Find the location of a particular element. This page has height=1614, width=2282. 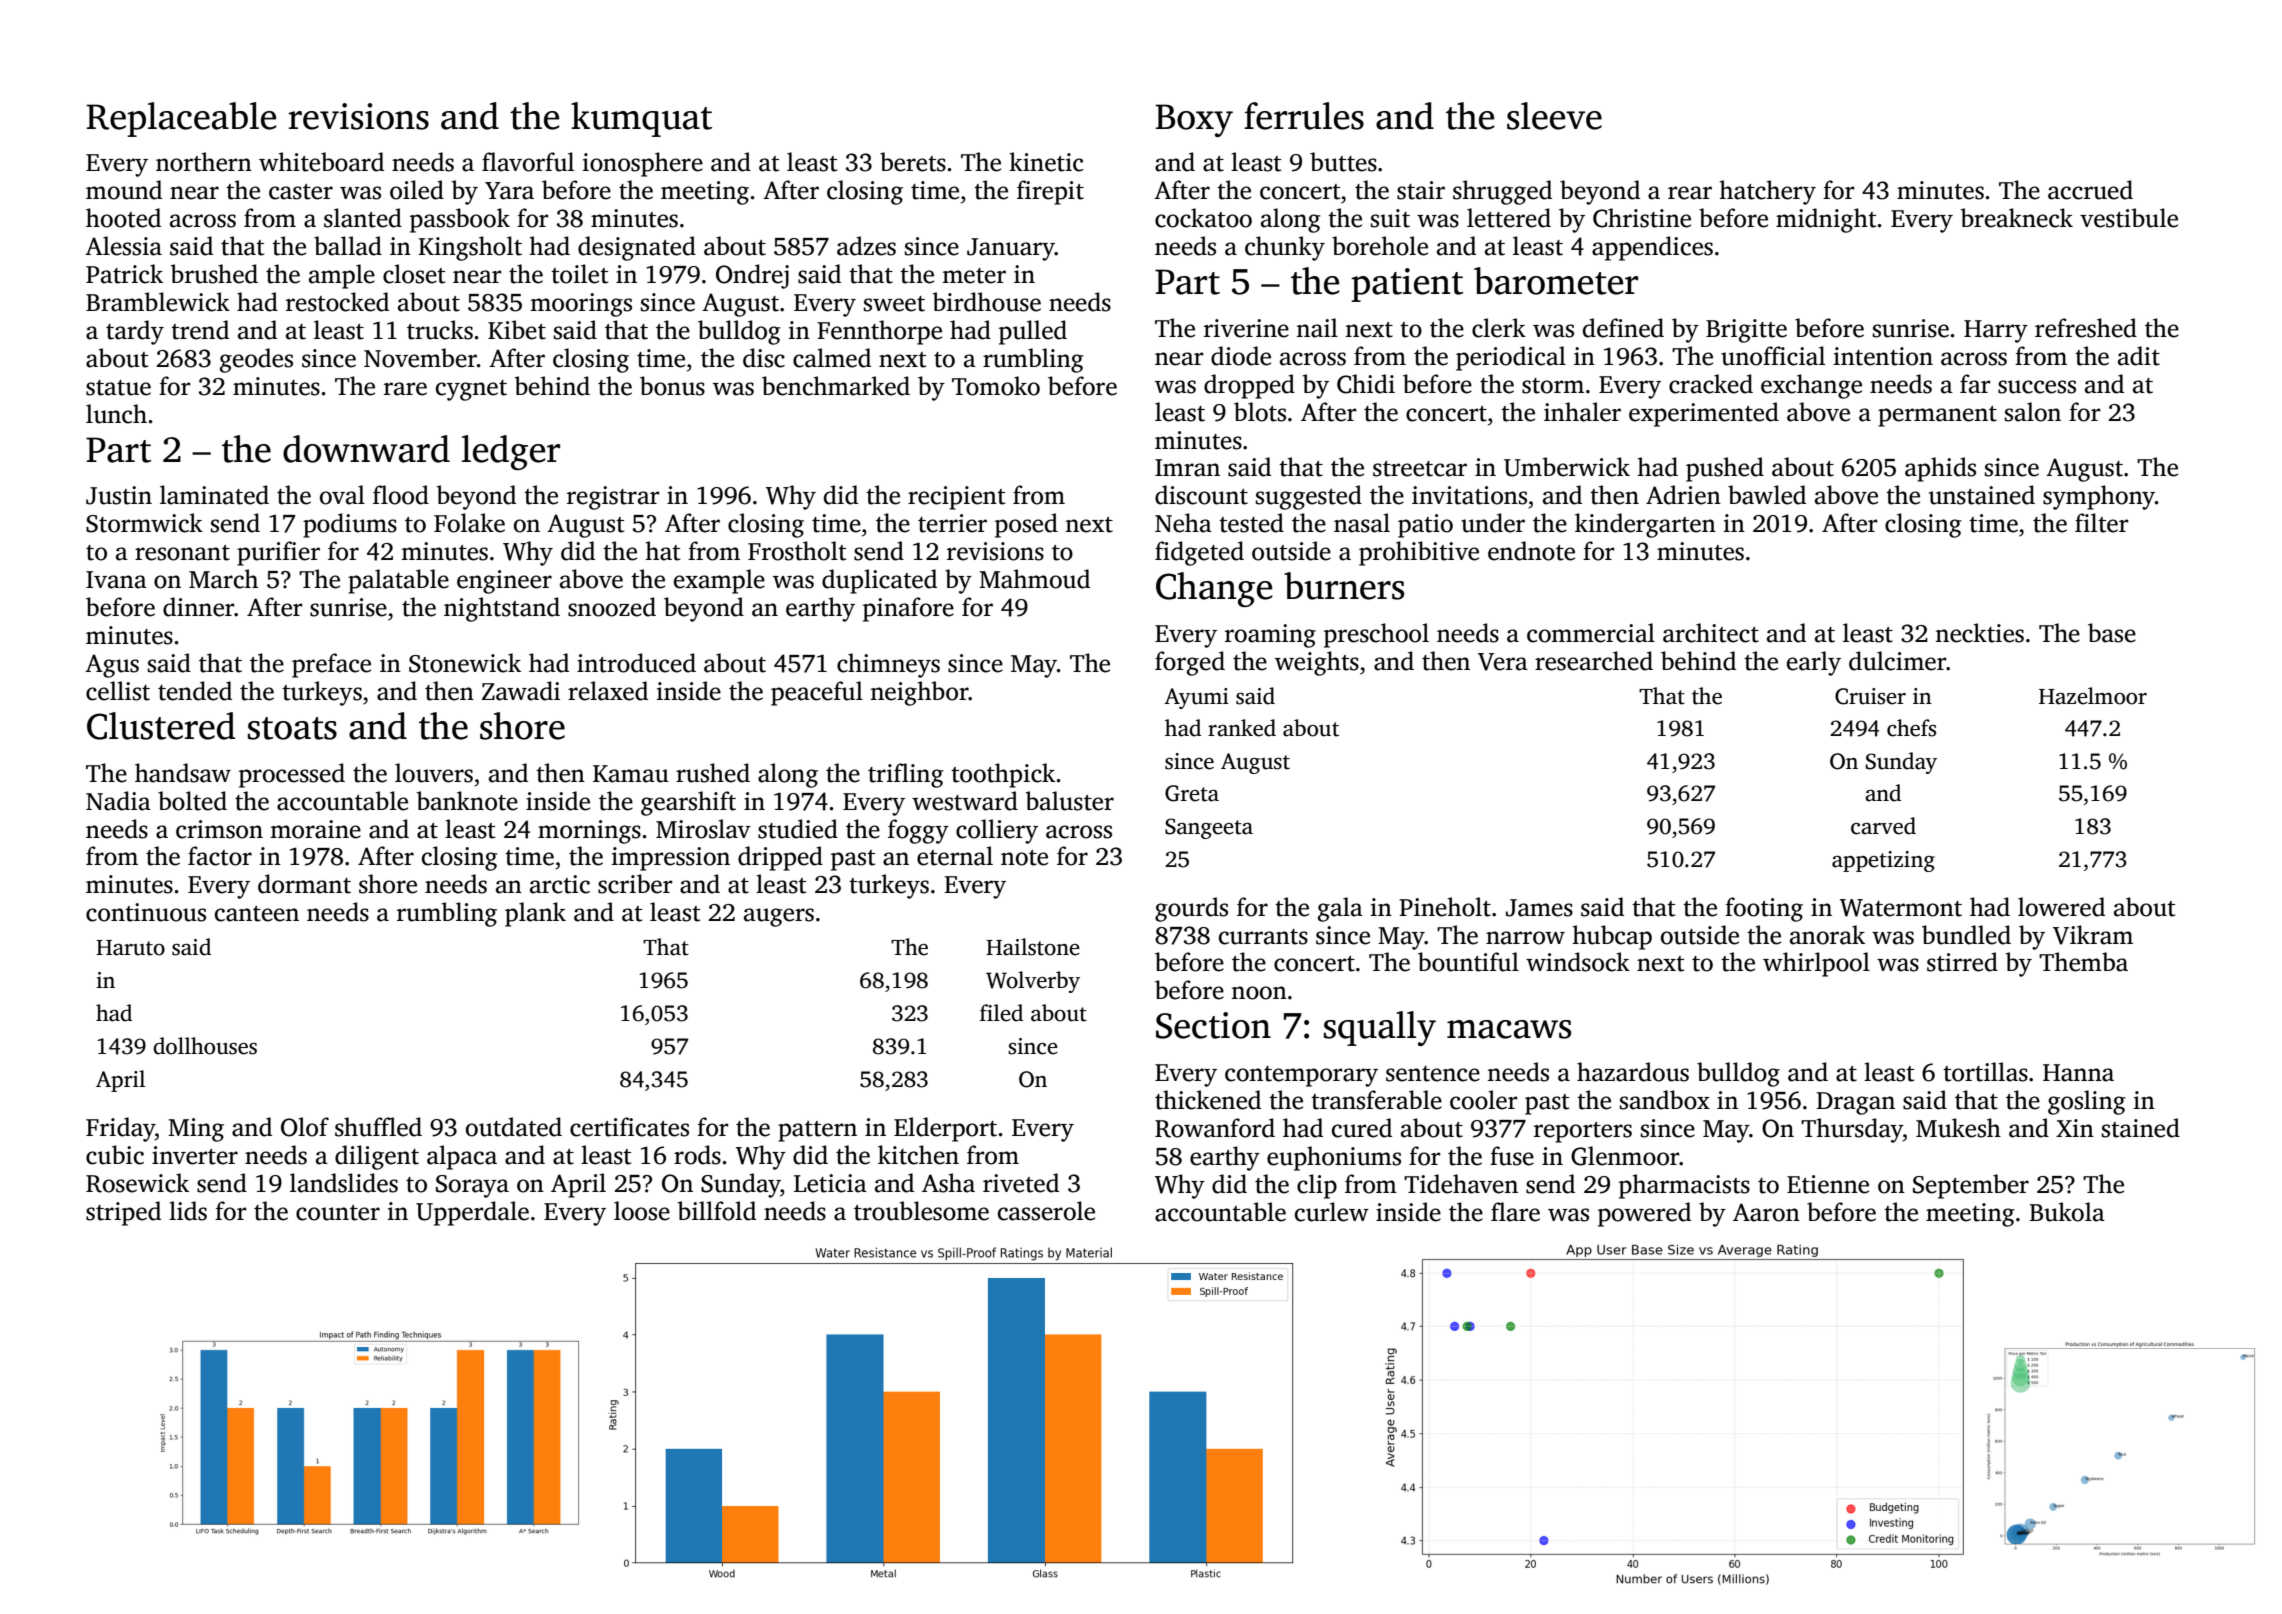

factor is located at coordinates (220, 856).
